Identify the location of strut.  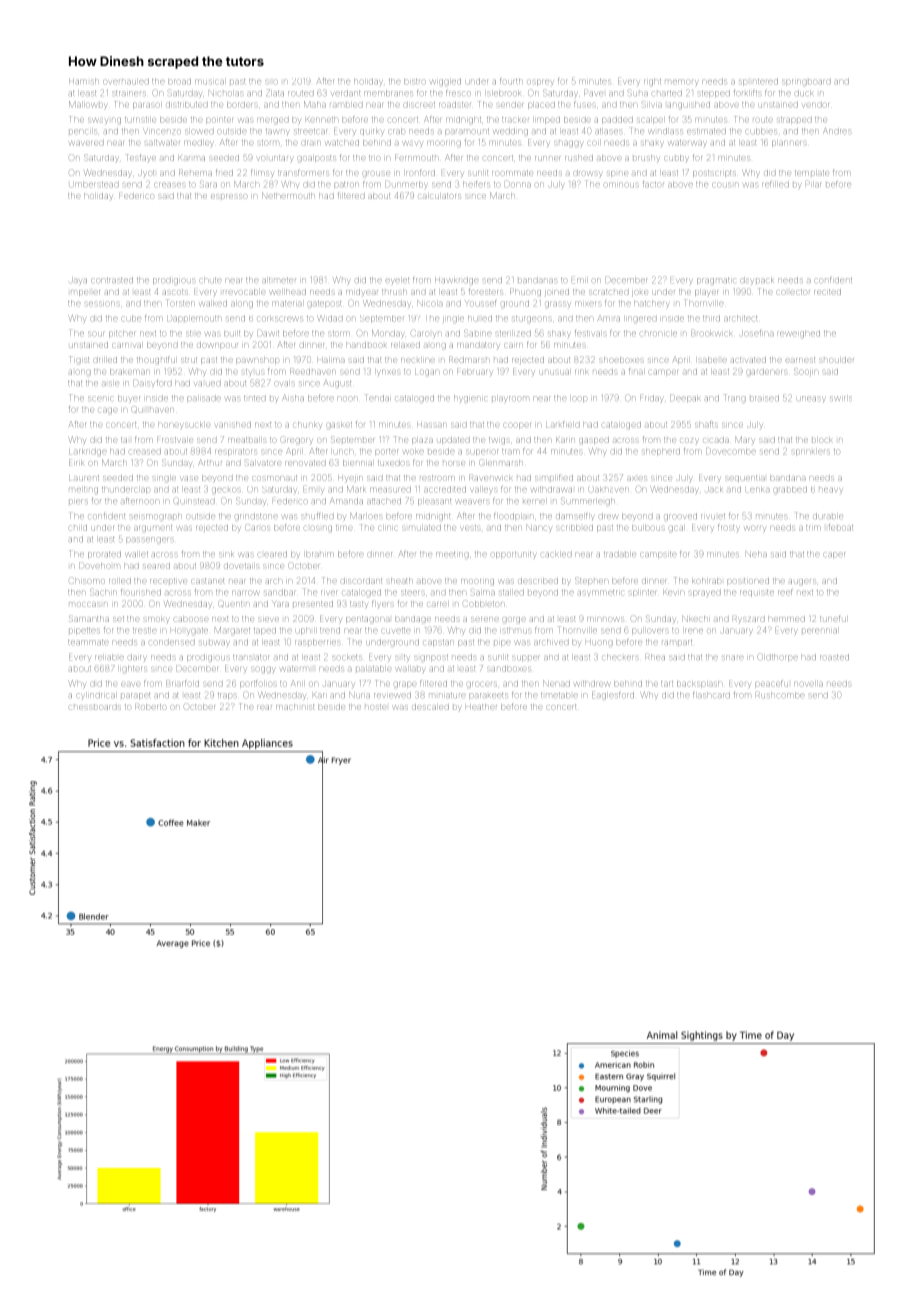
(189, 360).
